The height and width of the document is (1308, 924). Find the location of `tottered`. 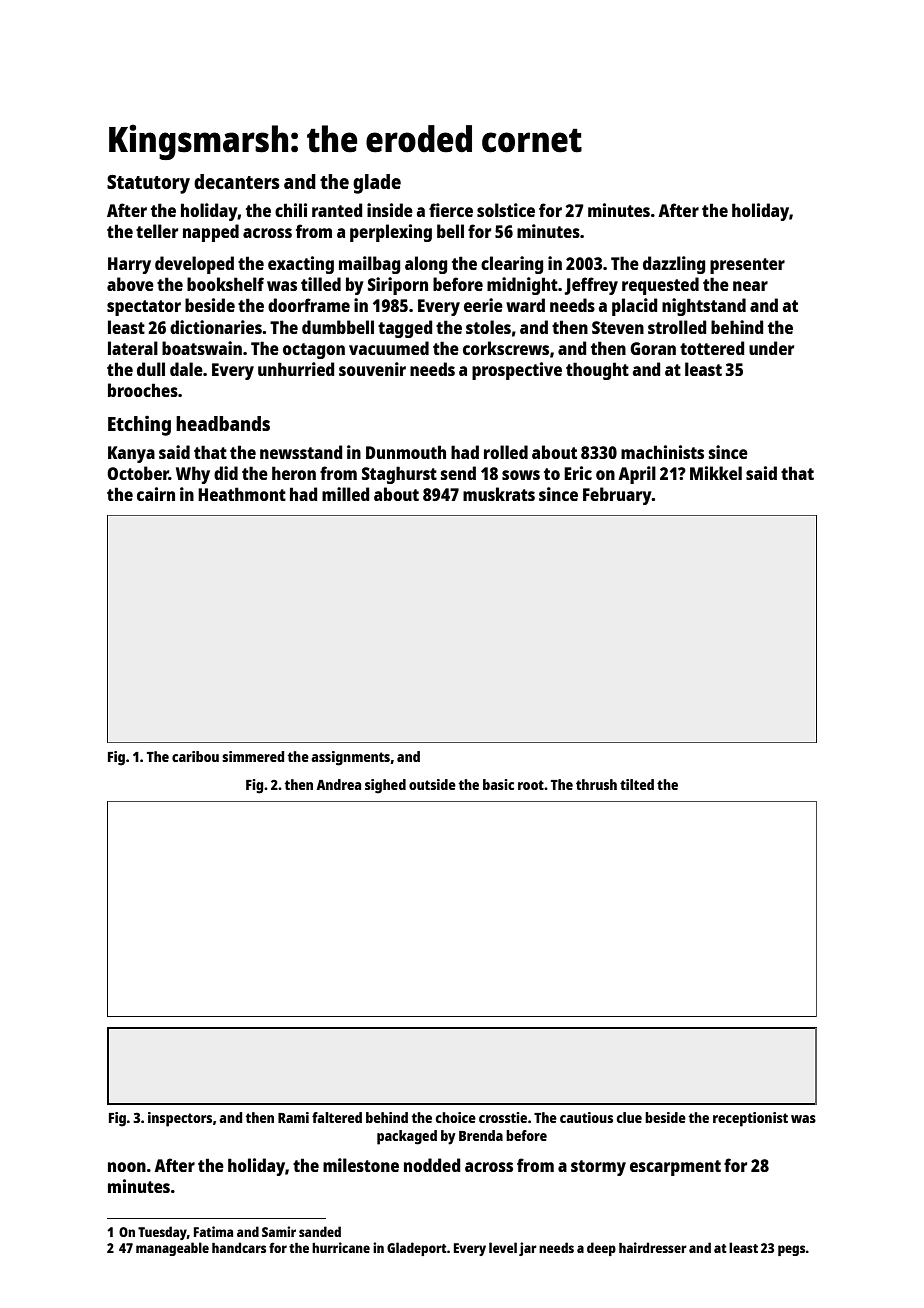

tottered is located at coordinates (712, 348).
